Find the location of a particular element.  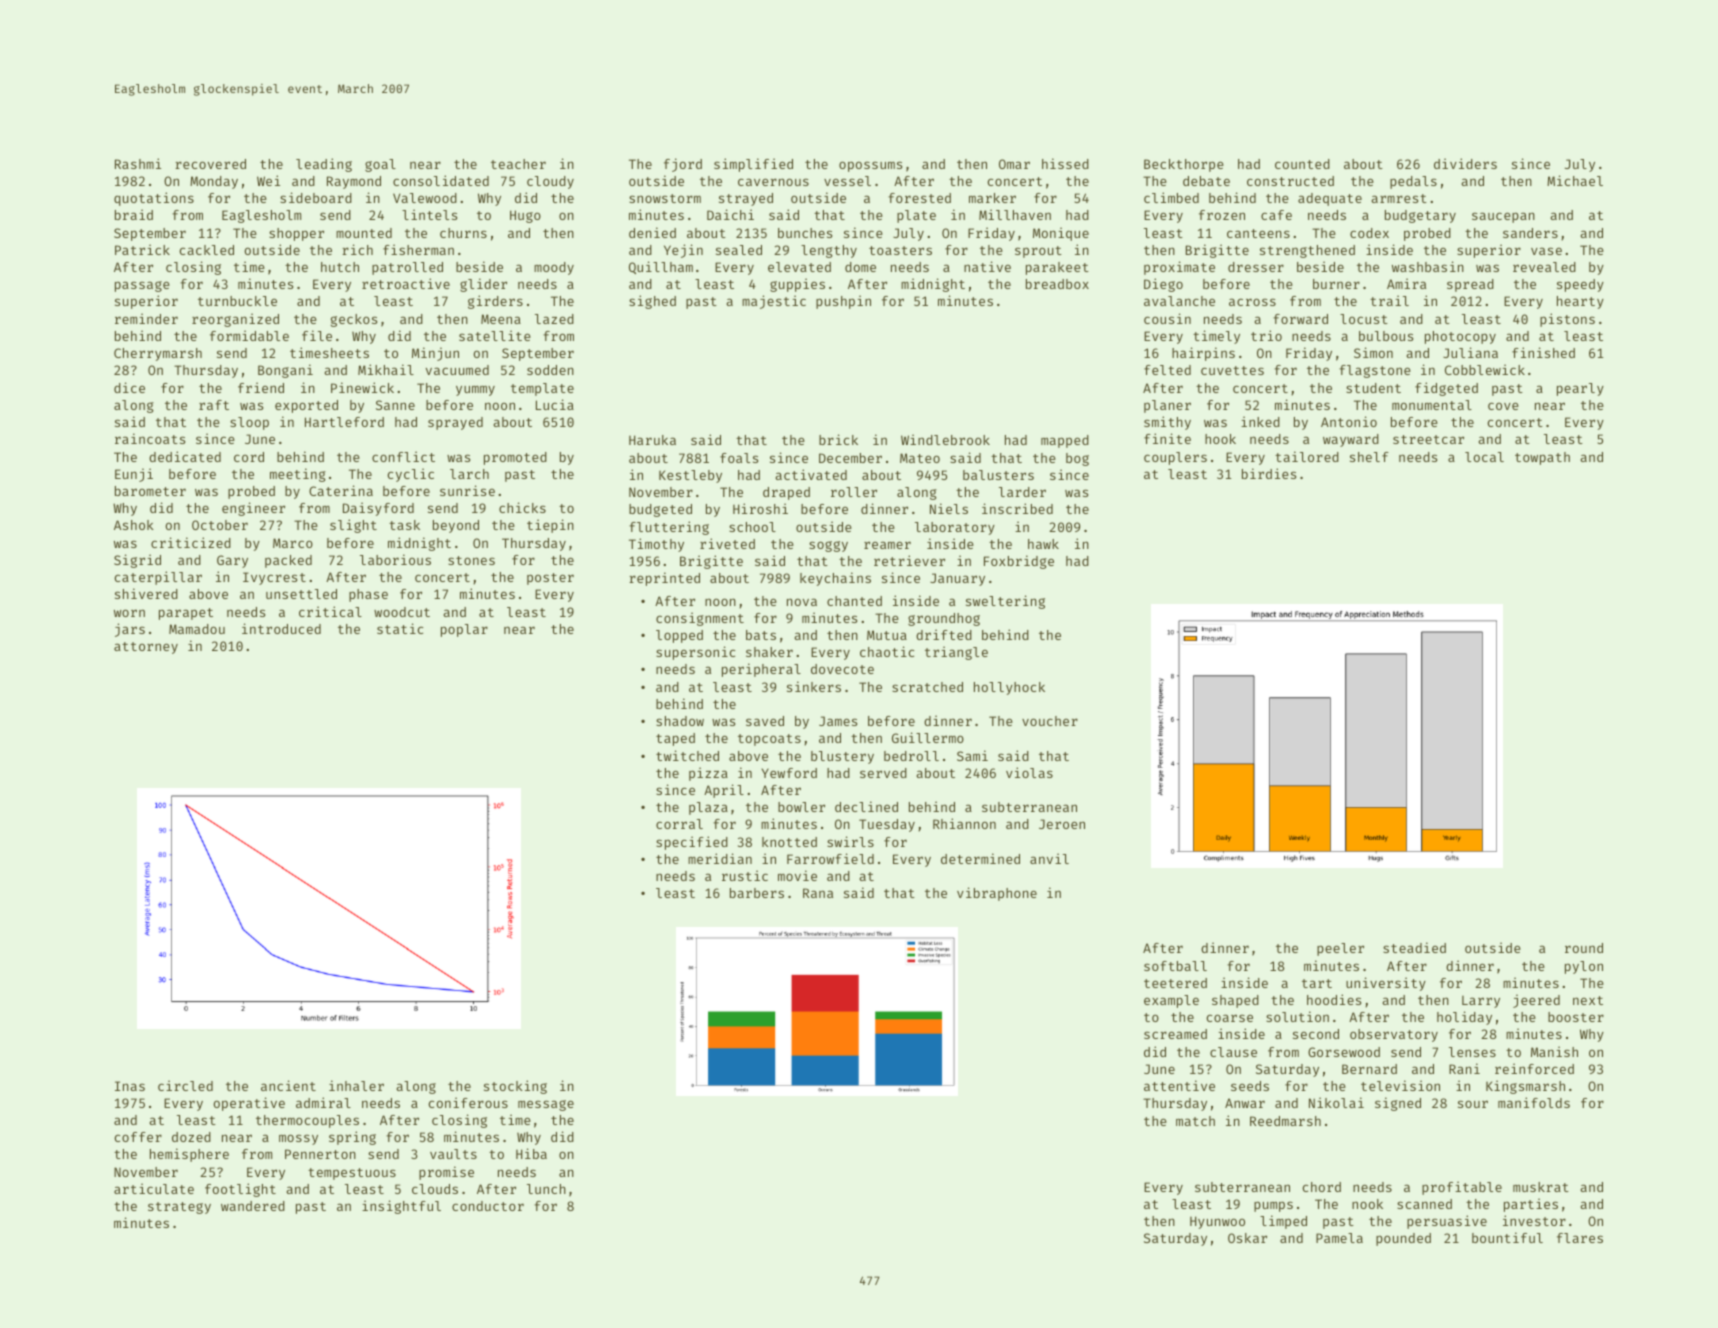

local is located at coordinates (1484, 457).
